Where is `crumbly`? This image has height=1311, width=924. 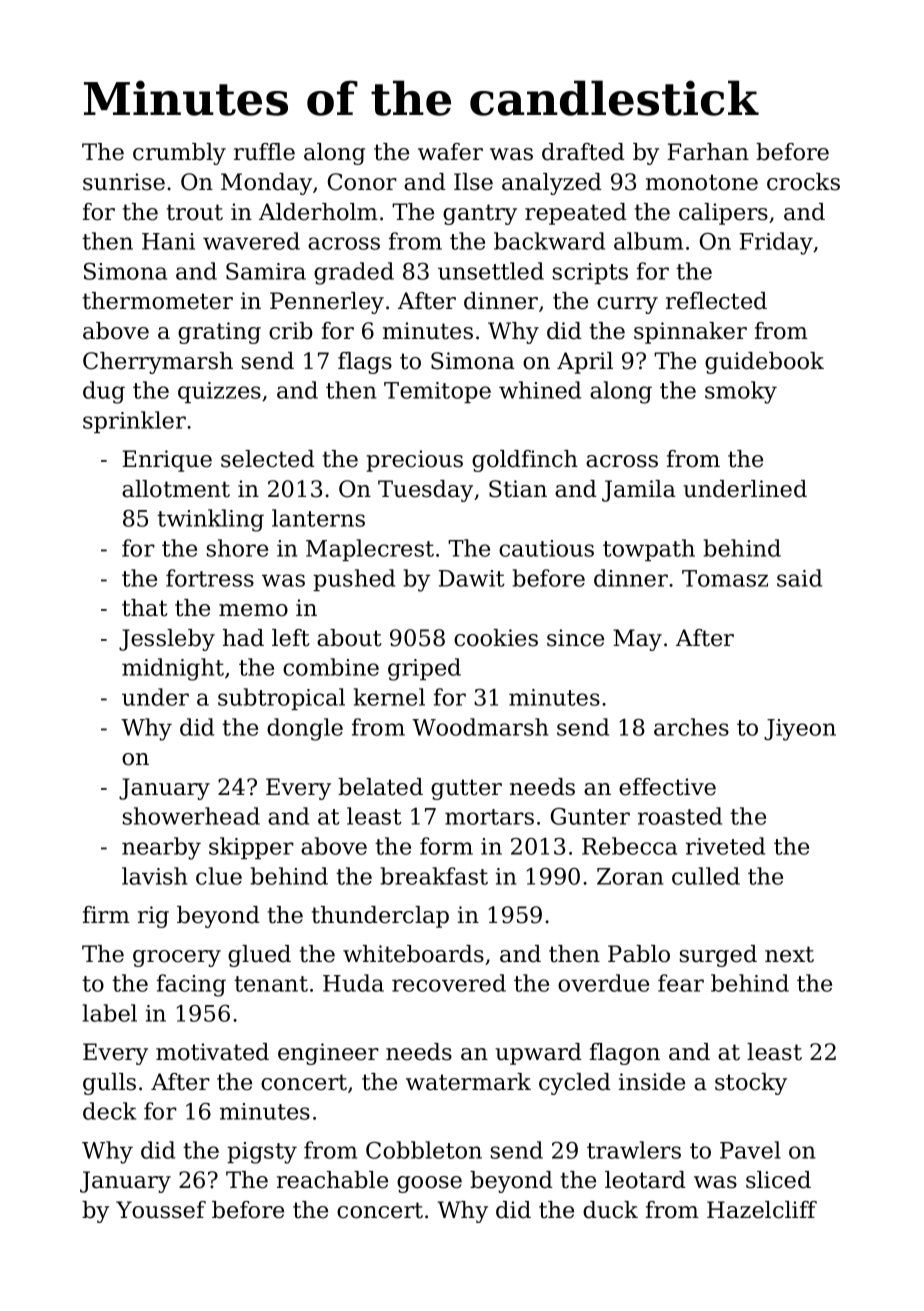
crumbly is located at coordinates (179, 154).
